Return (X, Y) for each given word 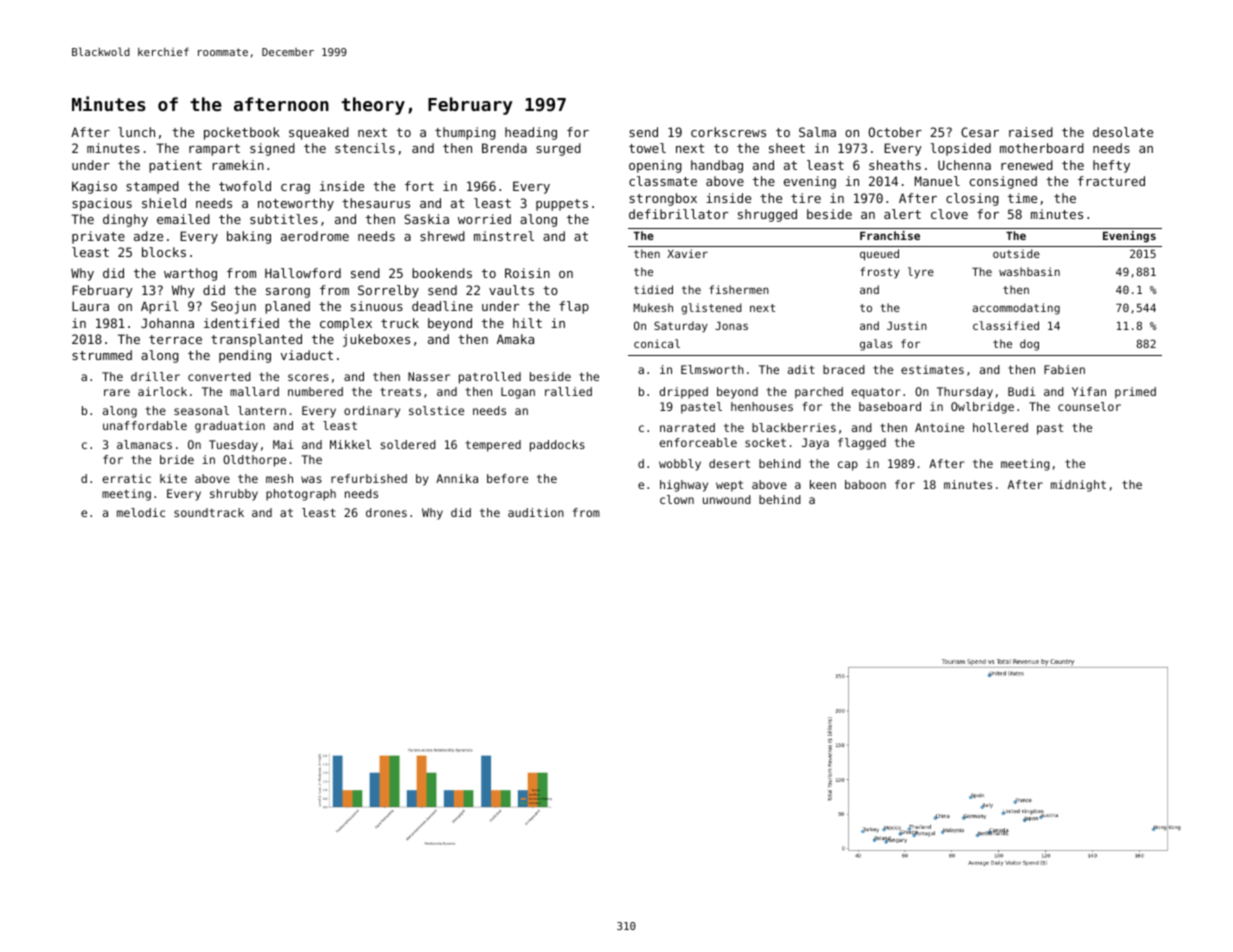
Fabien (1064, 369)
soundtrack (209, 512)
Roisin (527, 273)
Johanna (167, 323)
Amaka (515, 339)
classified (1006, 325)
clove (949, 214)
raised (1031, 132)
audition (536, 512)
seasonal (201, 410)
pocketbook (242, 133)
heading (531, 133)
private (98, 237)
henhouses (762, 406)
